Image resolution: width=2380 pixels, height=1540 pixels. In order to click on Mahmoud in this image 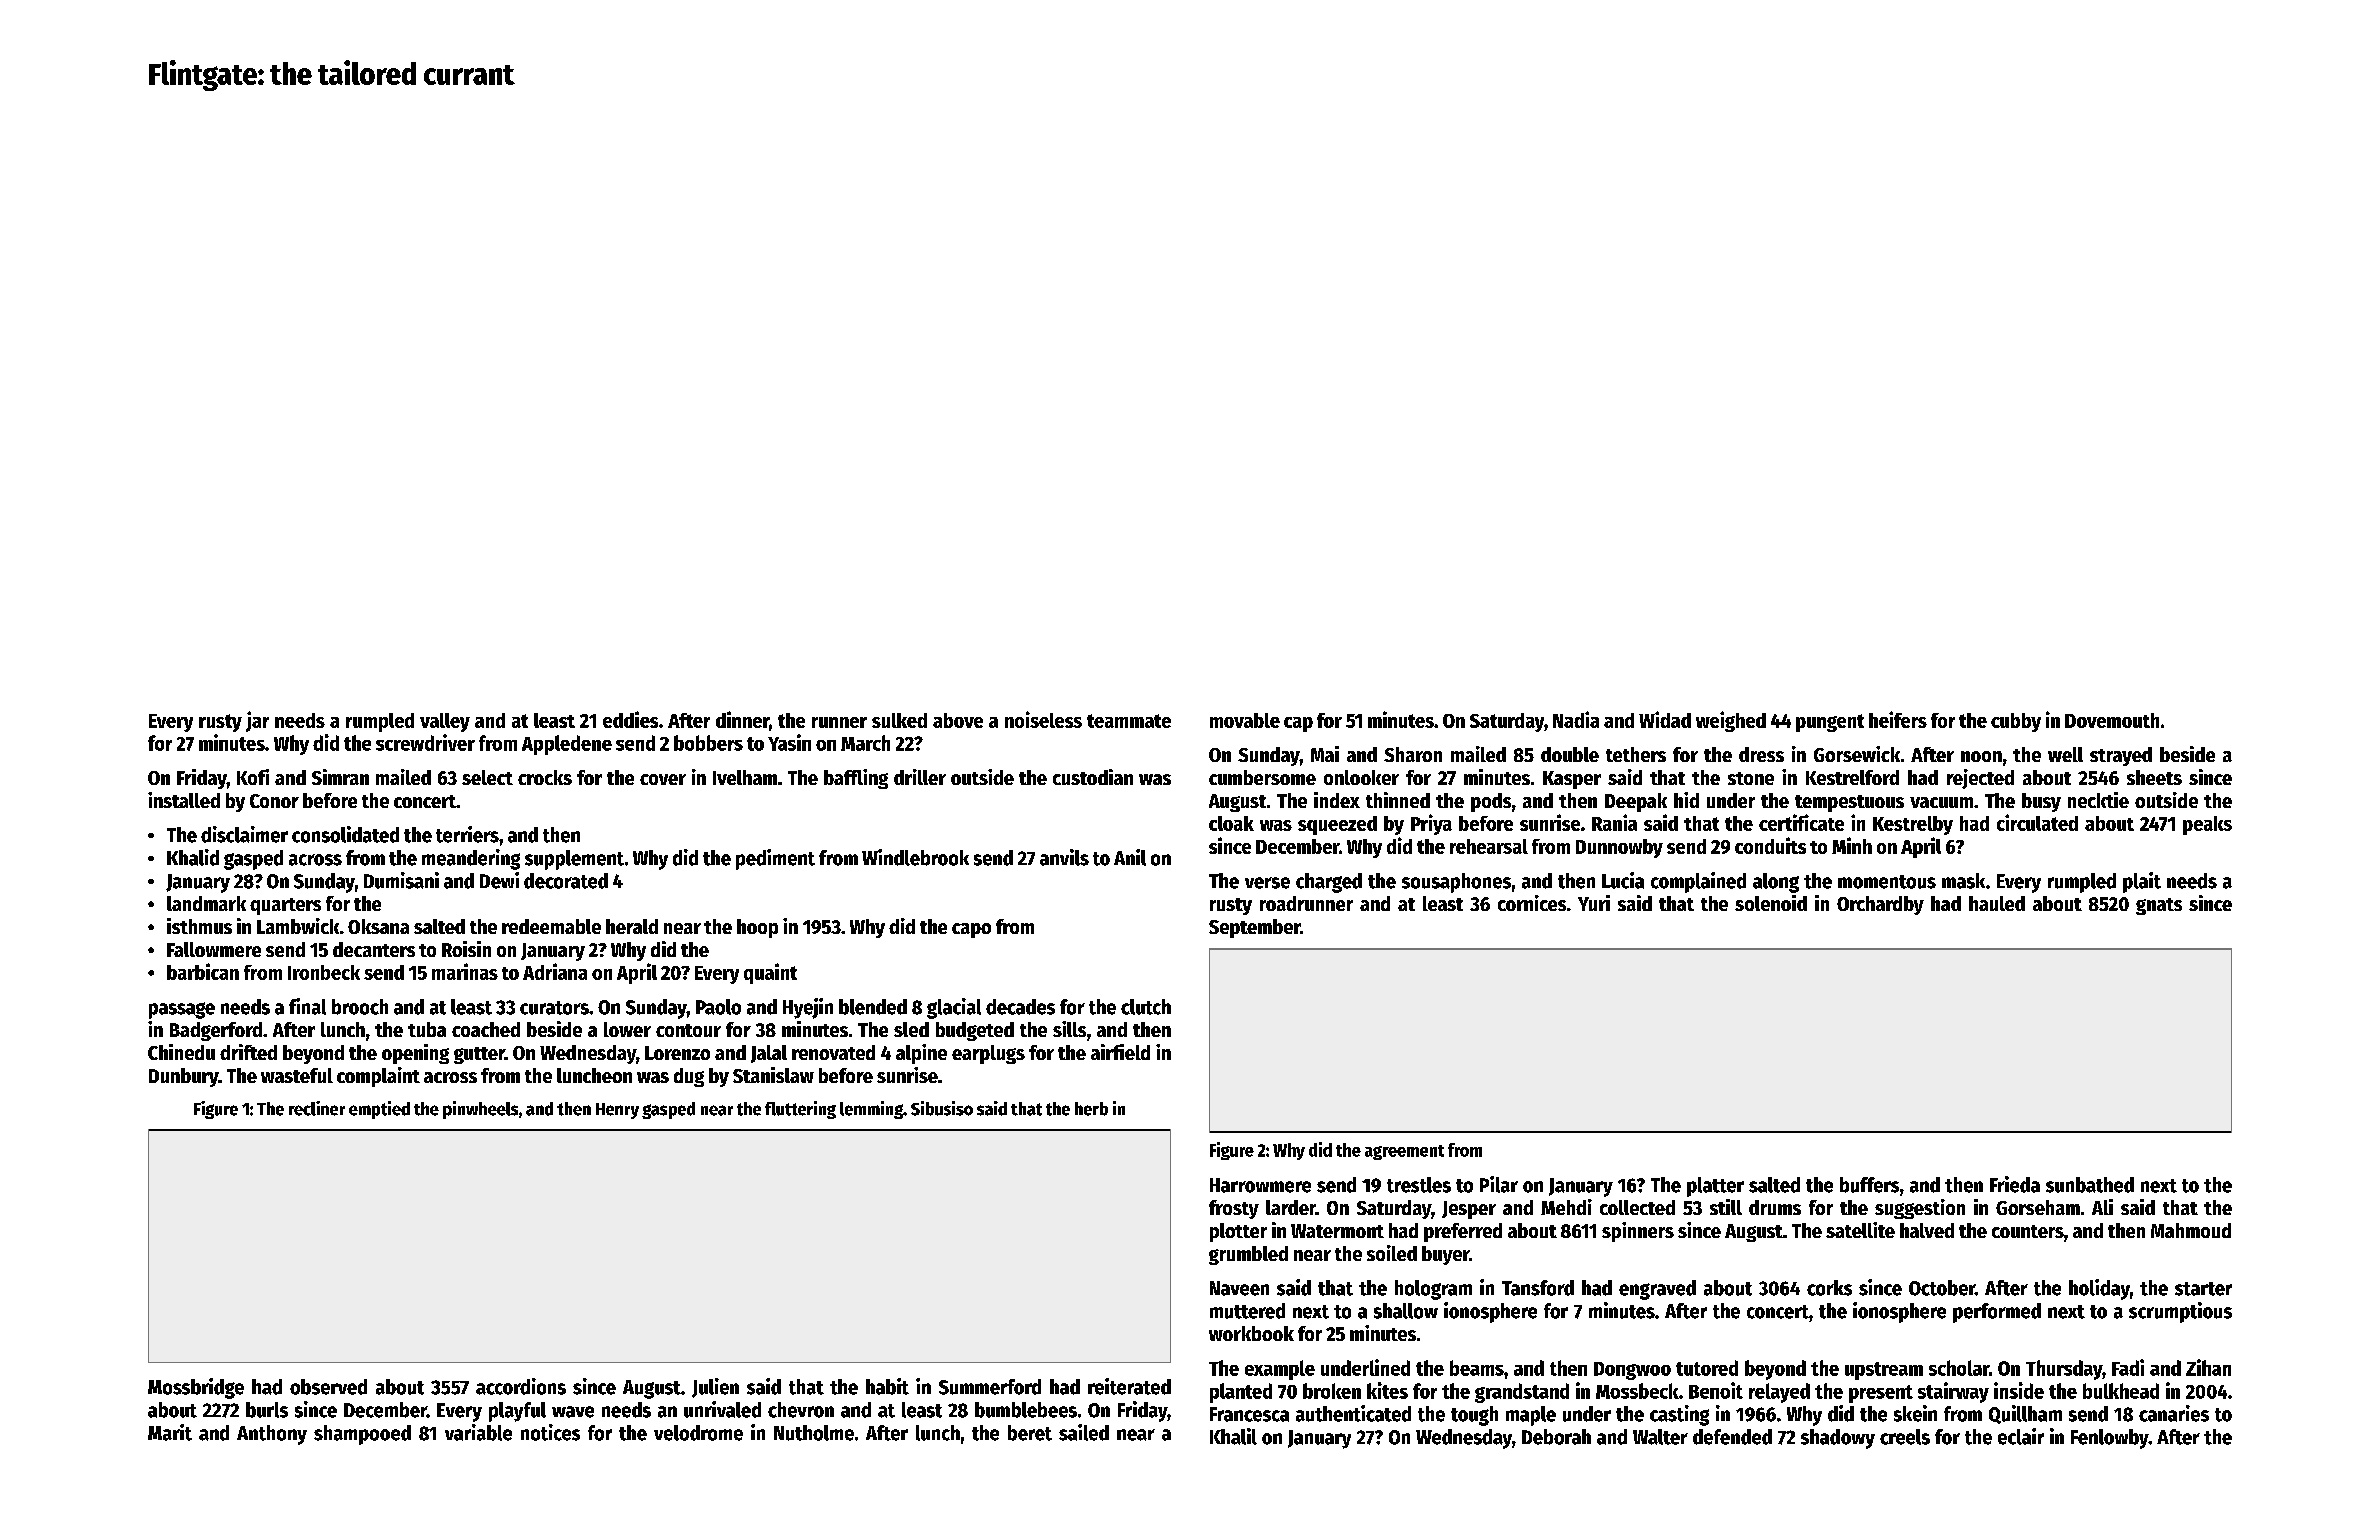, I will do `click(2191, 1230)`.
